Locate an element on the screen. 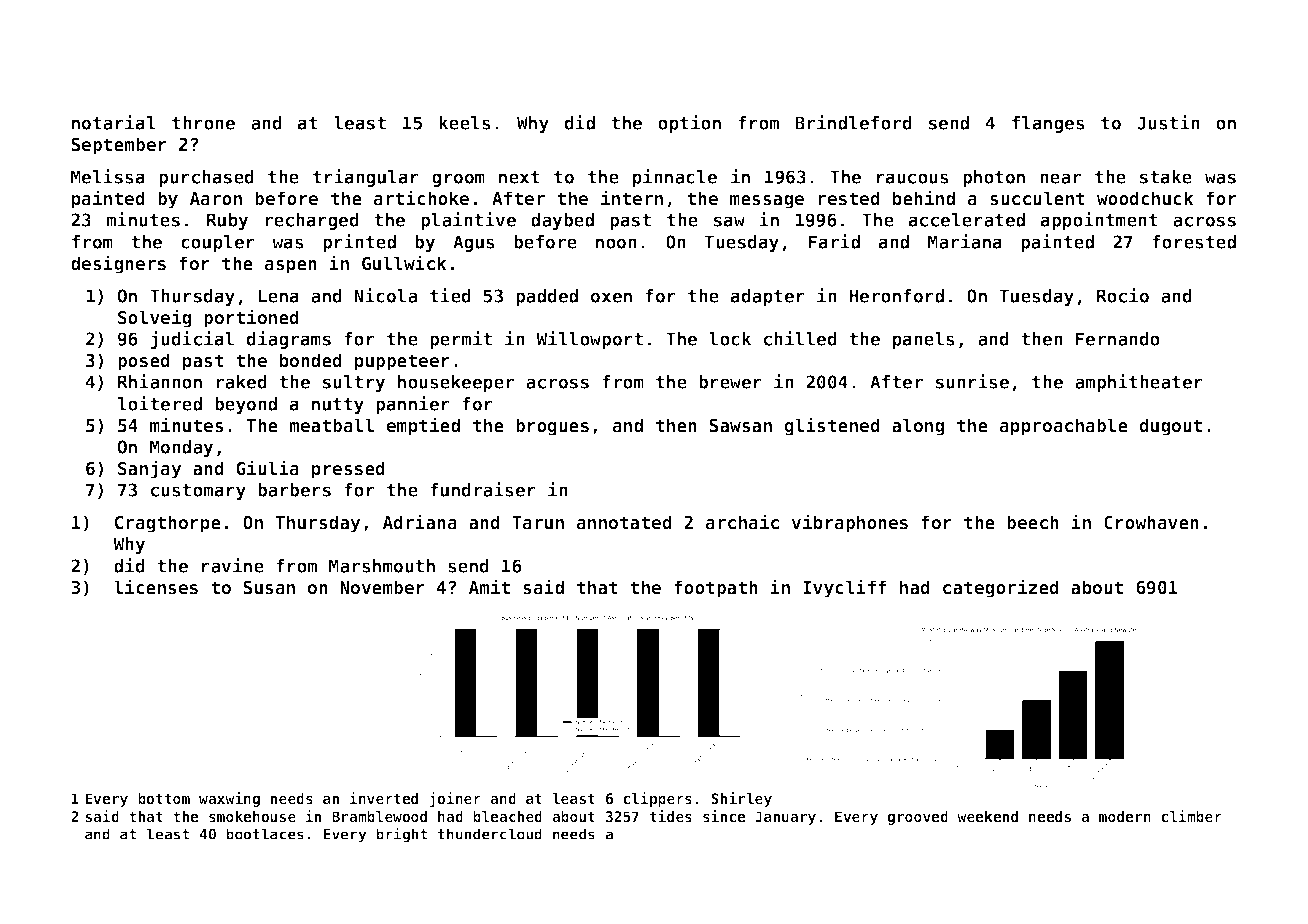 The height and width of the screenshot is (924, 1308). Brindleford is located at coordinates (853, 122).
